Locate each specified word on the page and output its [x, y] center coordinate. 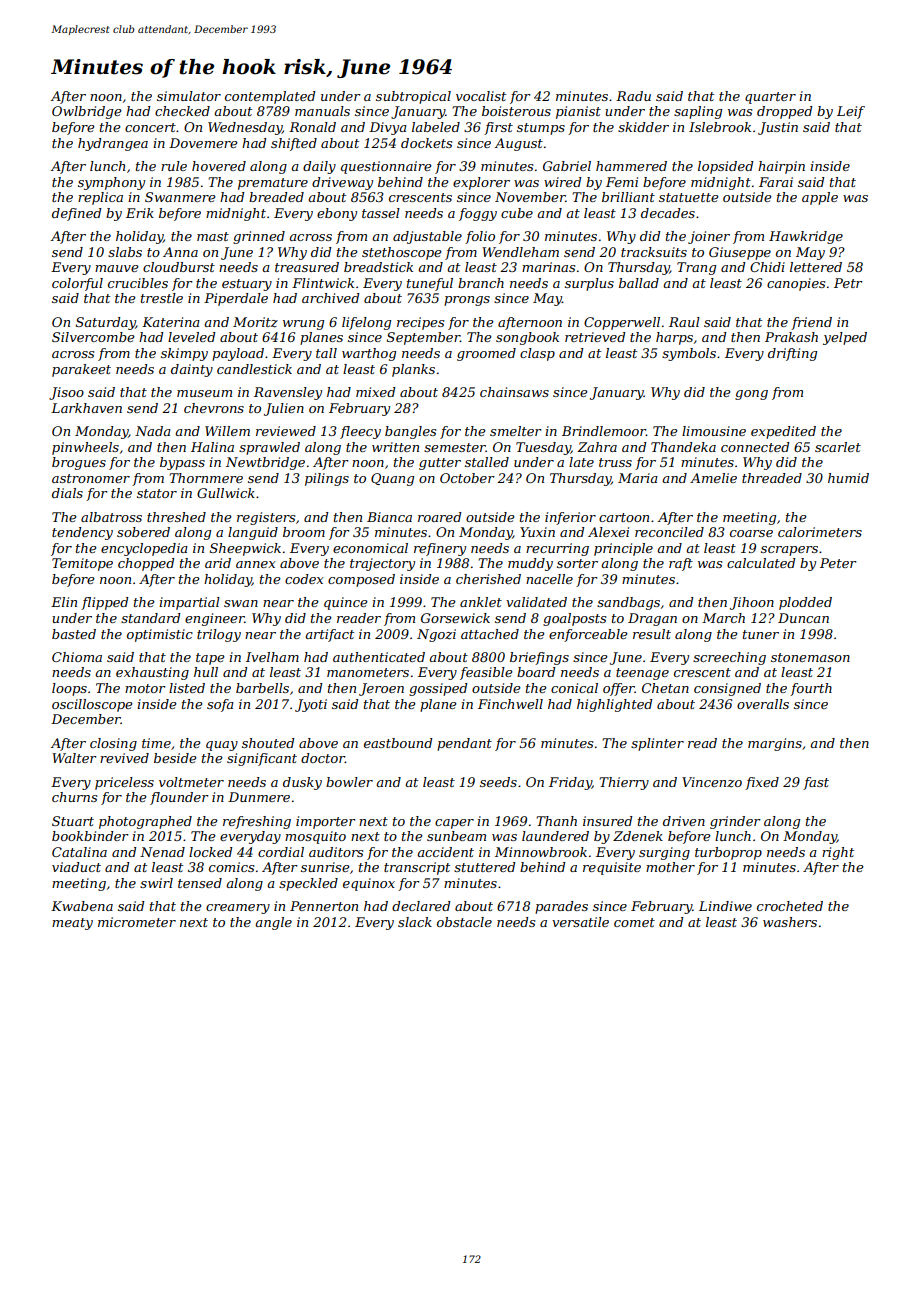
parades [561, 907]
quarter [770, 98]
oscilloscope [92, 705]
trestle [162, 298]
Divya [388, 128]
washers [790, 922]
